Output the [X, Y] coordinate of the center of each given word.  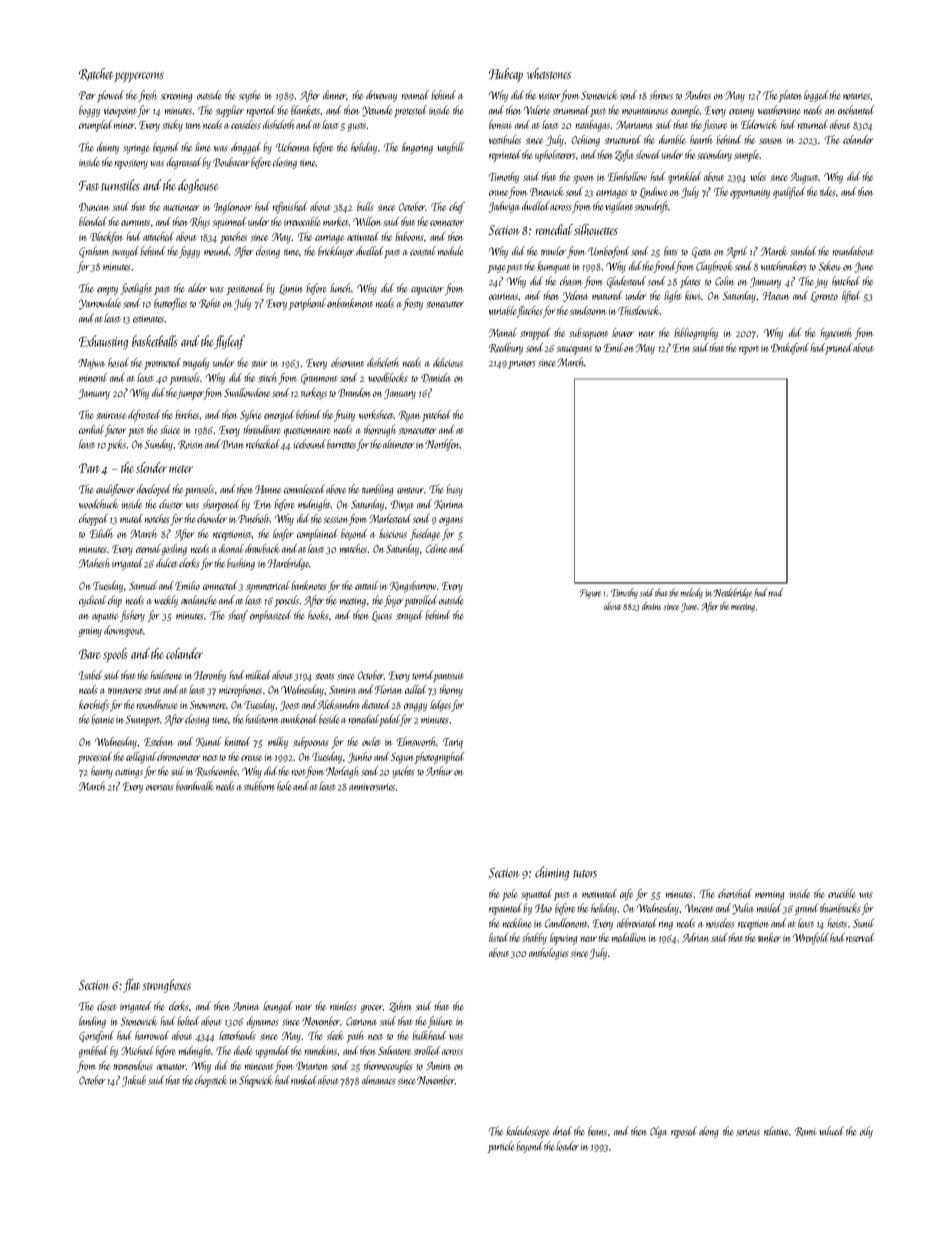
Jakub [134, 1081]
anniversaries [372, 787]
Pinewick [547, 191]
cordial [91, 429]
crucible [842, 893]
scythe [250, 96]
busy [454, 490]
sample [746, 156]
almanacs [379, 1080]
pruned [838, 349]
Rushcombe [216, 771]
